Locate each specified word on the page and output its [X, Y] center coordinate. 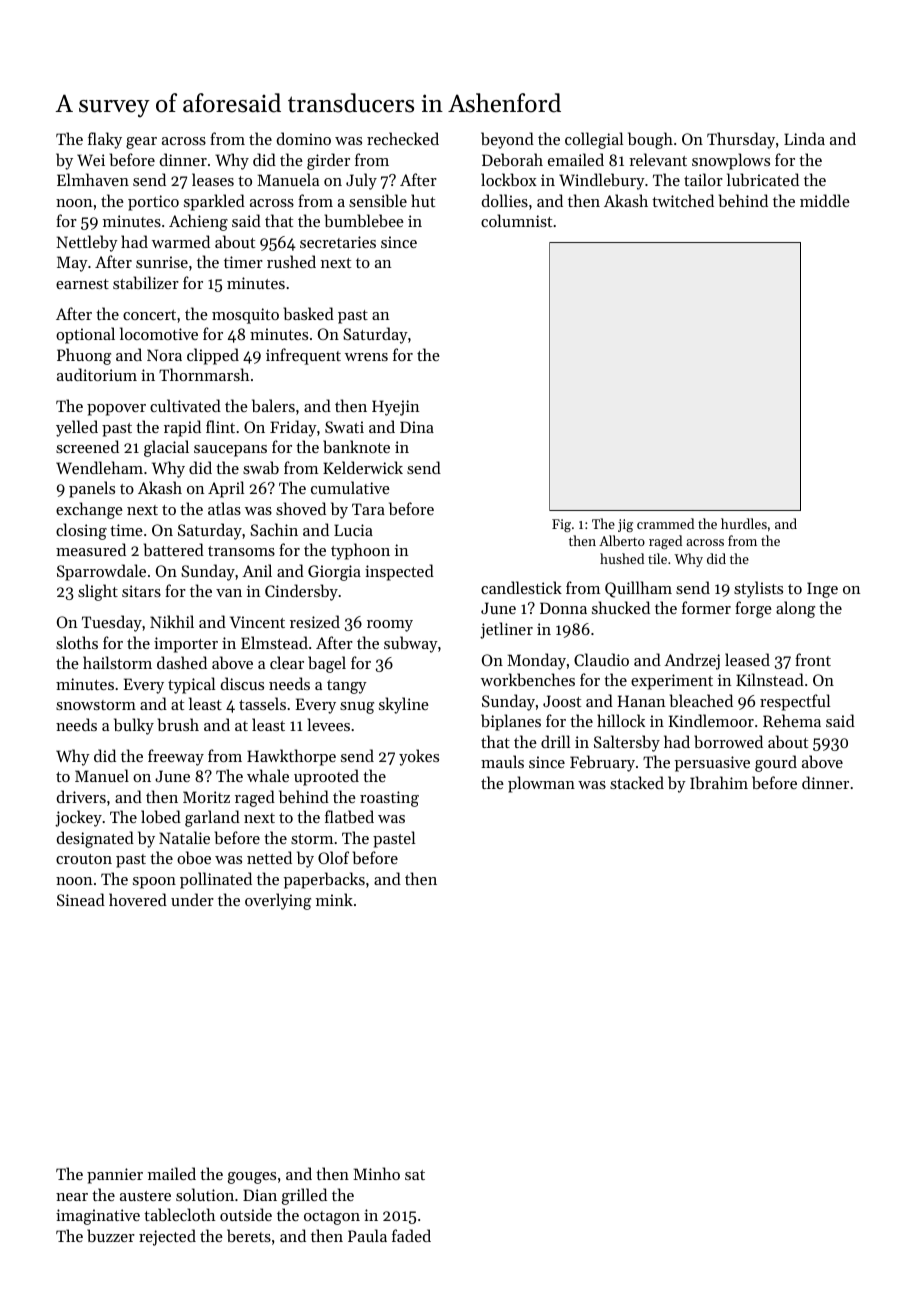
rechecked [403, 138]
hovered [138, 899]
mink [334, 899]
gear [141, 143]
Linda [804, 138]
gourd [776, 763]
